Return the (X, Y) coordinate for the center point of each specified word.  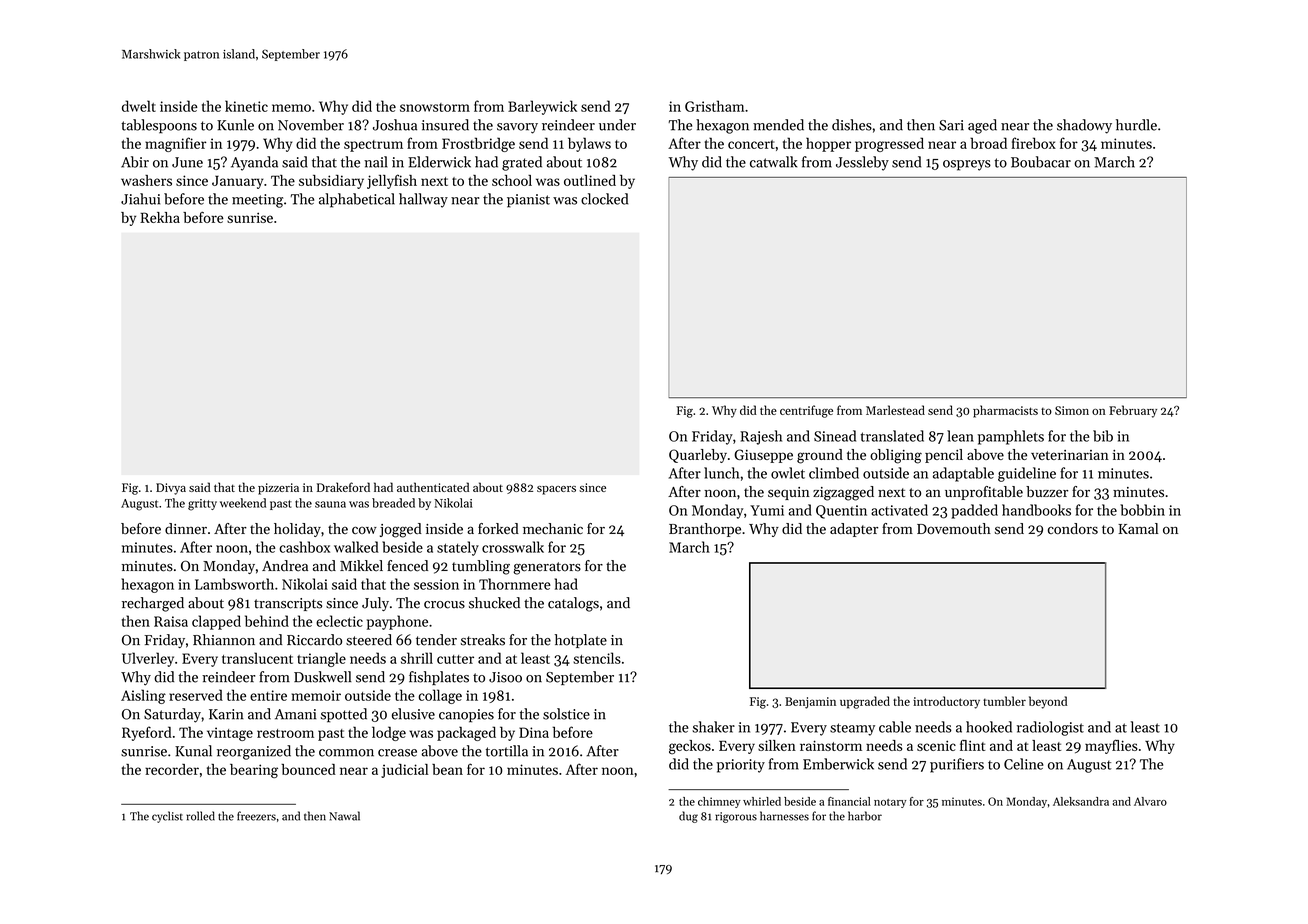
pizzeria (278, 489)
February (1133, 411)
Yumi (767, 510)
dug (688, 817)
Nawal (344, 816)
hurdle (1136, 125)
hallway (423, 200)
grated (522, 163)
